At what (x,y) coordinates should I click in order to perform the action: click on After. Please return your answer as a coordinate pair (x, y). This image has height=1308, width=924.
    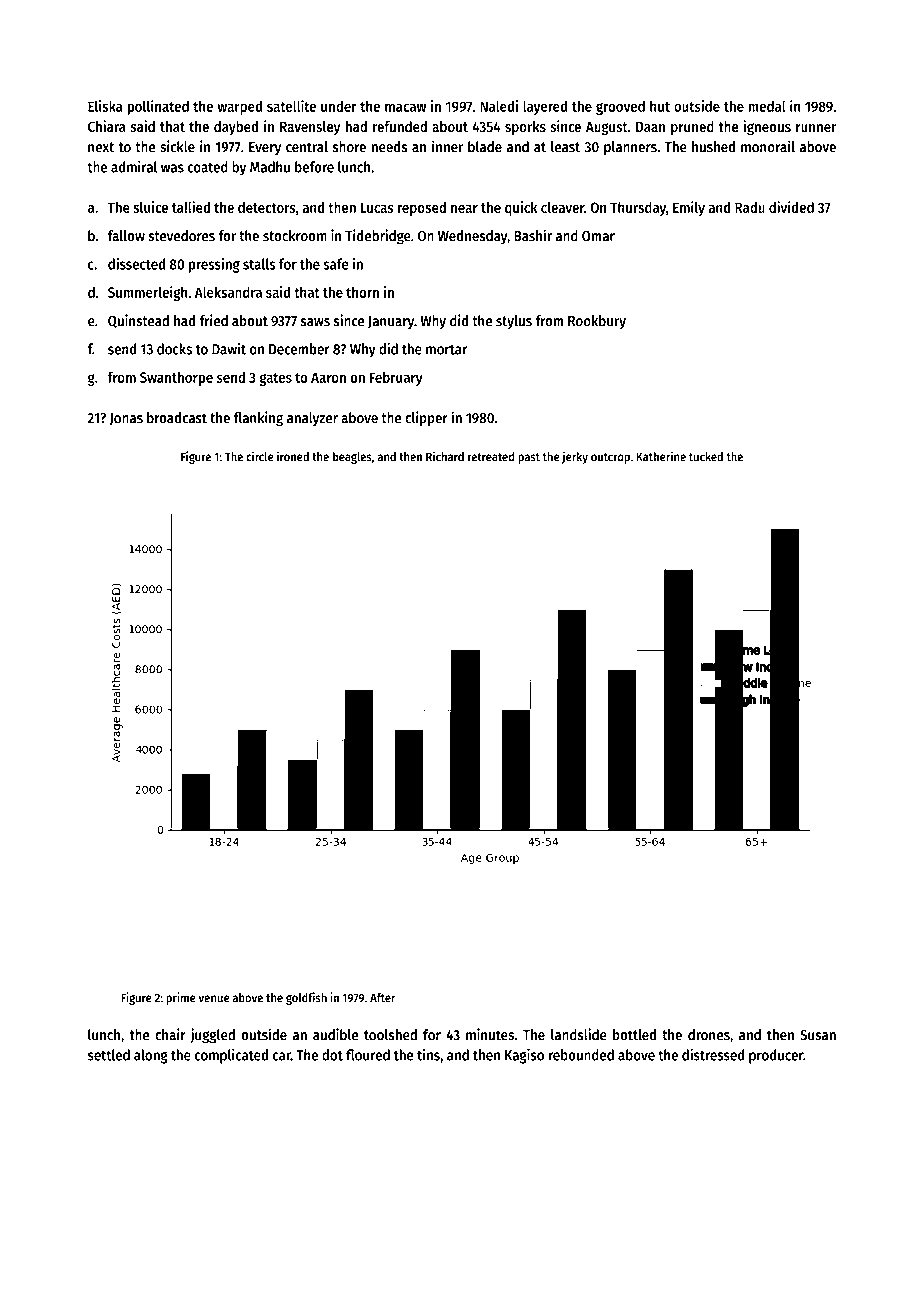
    Looking at the image, I should click on (383, 998).
